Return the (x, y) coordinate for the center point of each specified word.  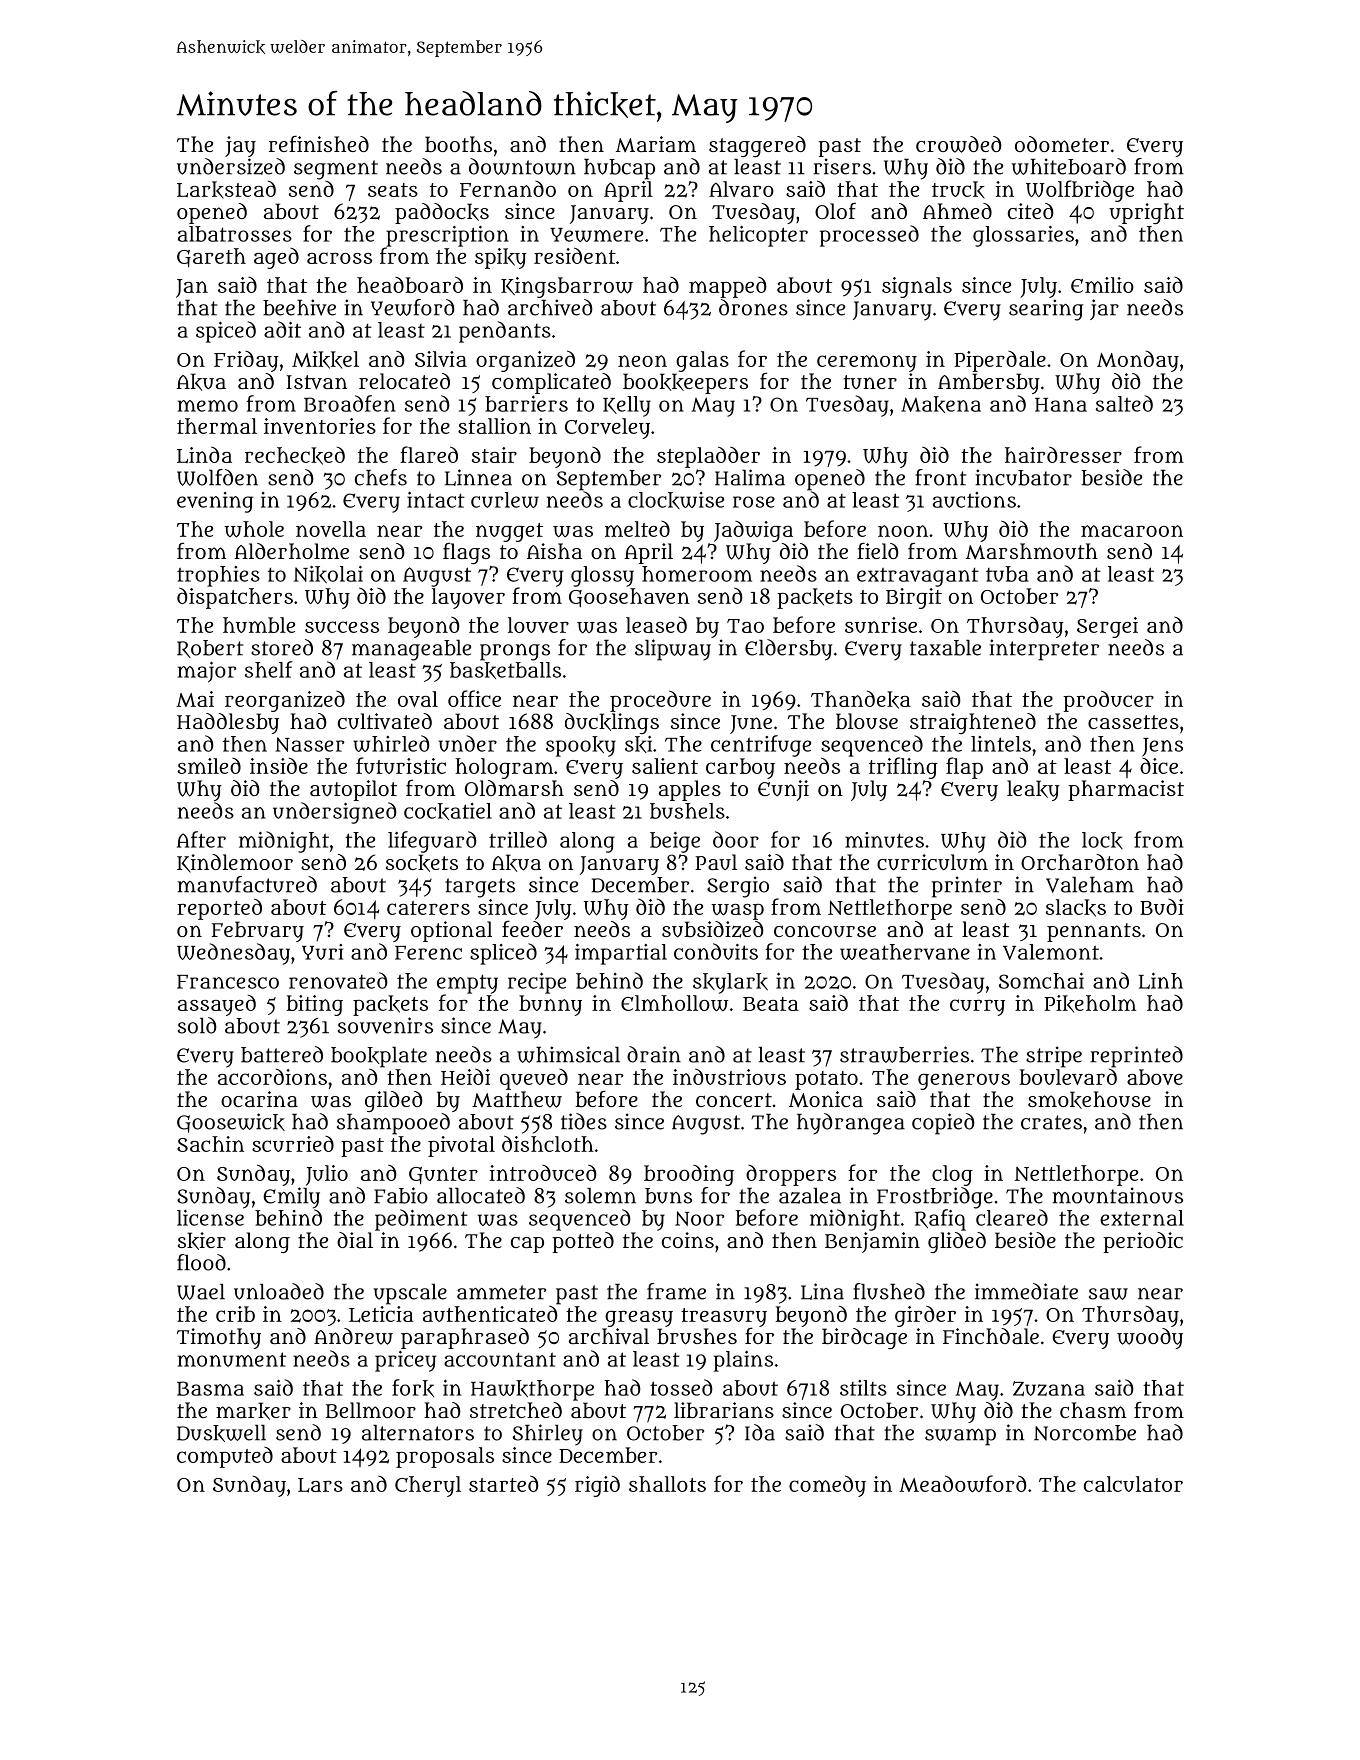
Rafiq (940, 1220)
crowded (959, 144)
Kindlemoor (235, 863)
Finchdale (991, 1336)
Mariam (656, 144)
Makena (941, 404)
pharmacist (1126, 790)
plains (743, 1361)
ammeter (501, 1292)
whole (254, 529)
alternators (418, 1433)
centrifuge (761, 746)
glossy (602, 576)
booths (458, 144)
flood (201, 1262)
